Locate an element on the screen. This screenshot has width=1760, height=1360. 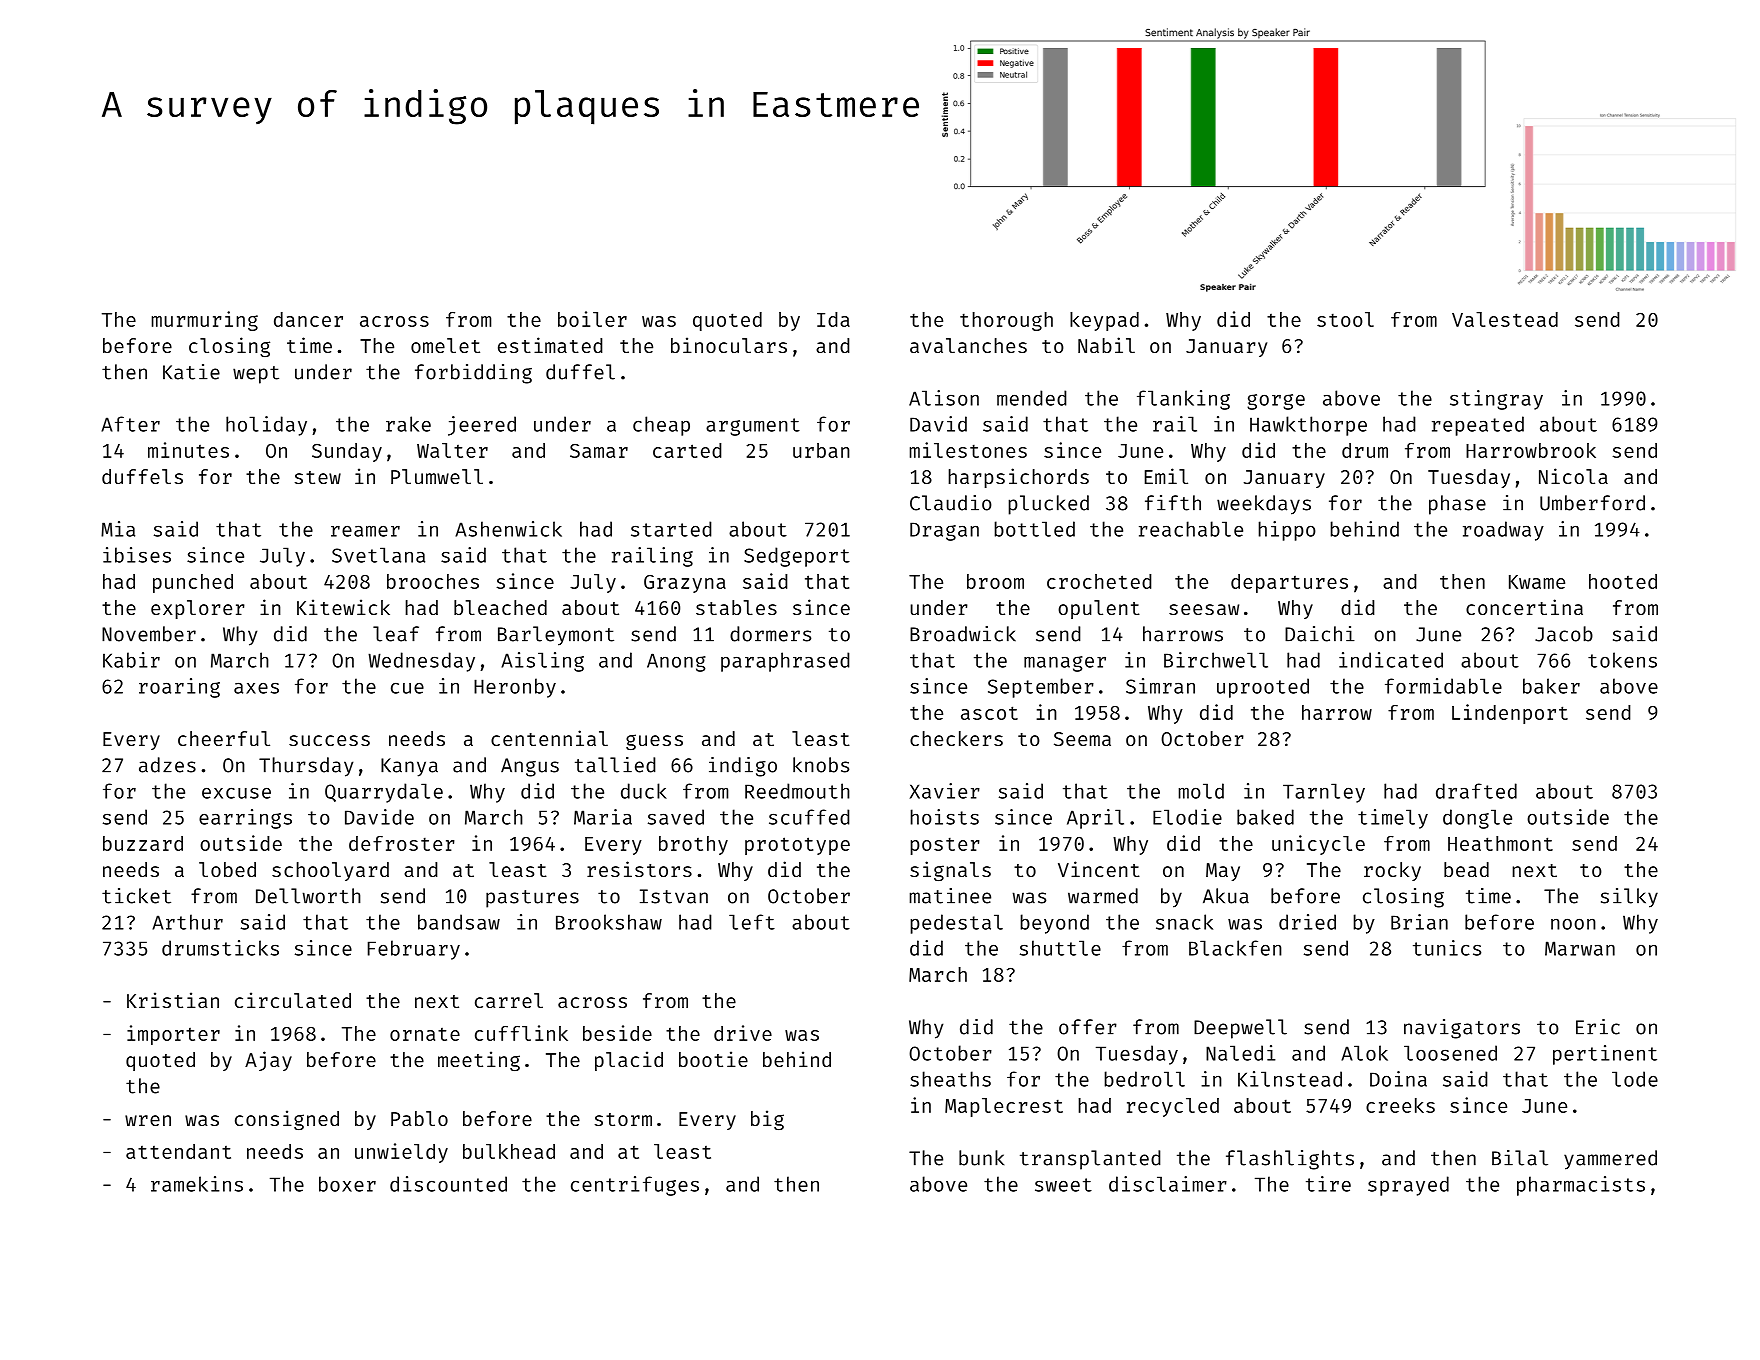
buzzard is located at coordinates (143, 843).
